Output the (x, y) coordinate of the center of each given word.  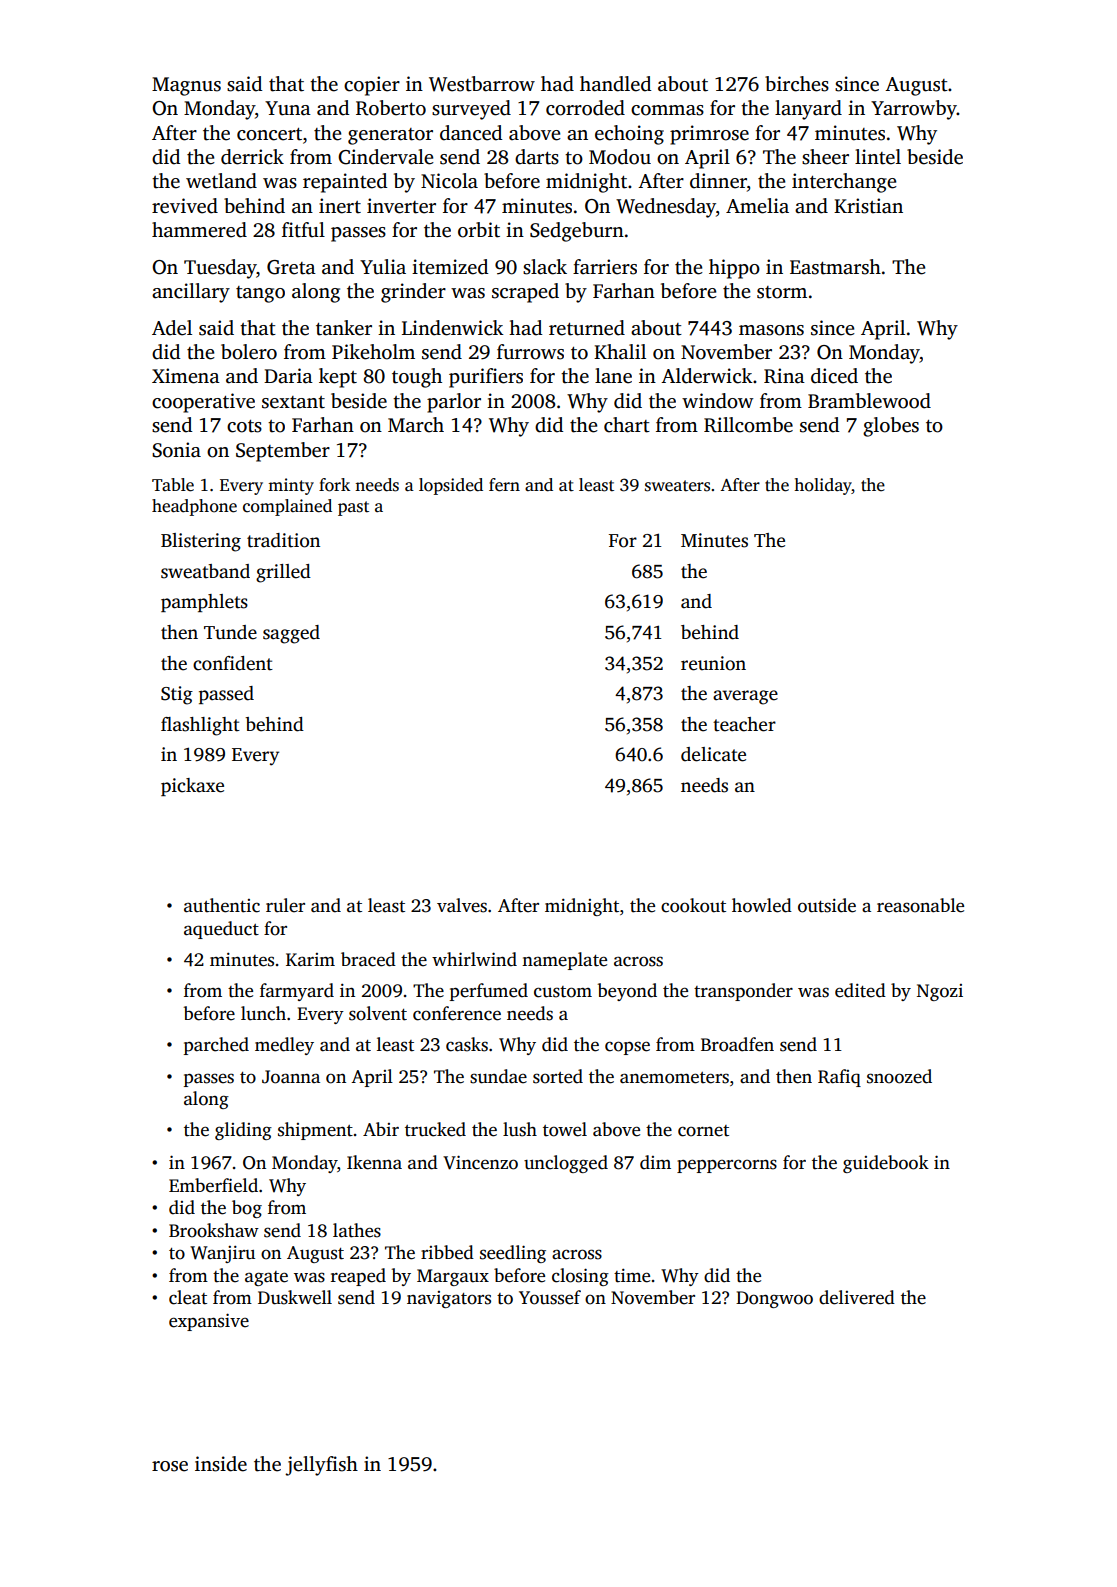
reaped (358, 1277)
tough (417, 378)
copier (372, 86)
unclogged (566, 1164)
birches (797, 84)
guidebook (886, 1164)
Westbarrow (482, 84)
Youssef (550, 1297)
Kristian (868, 206)
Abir (381, 1129)
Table (173, 485)
